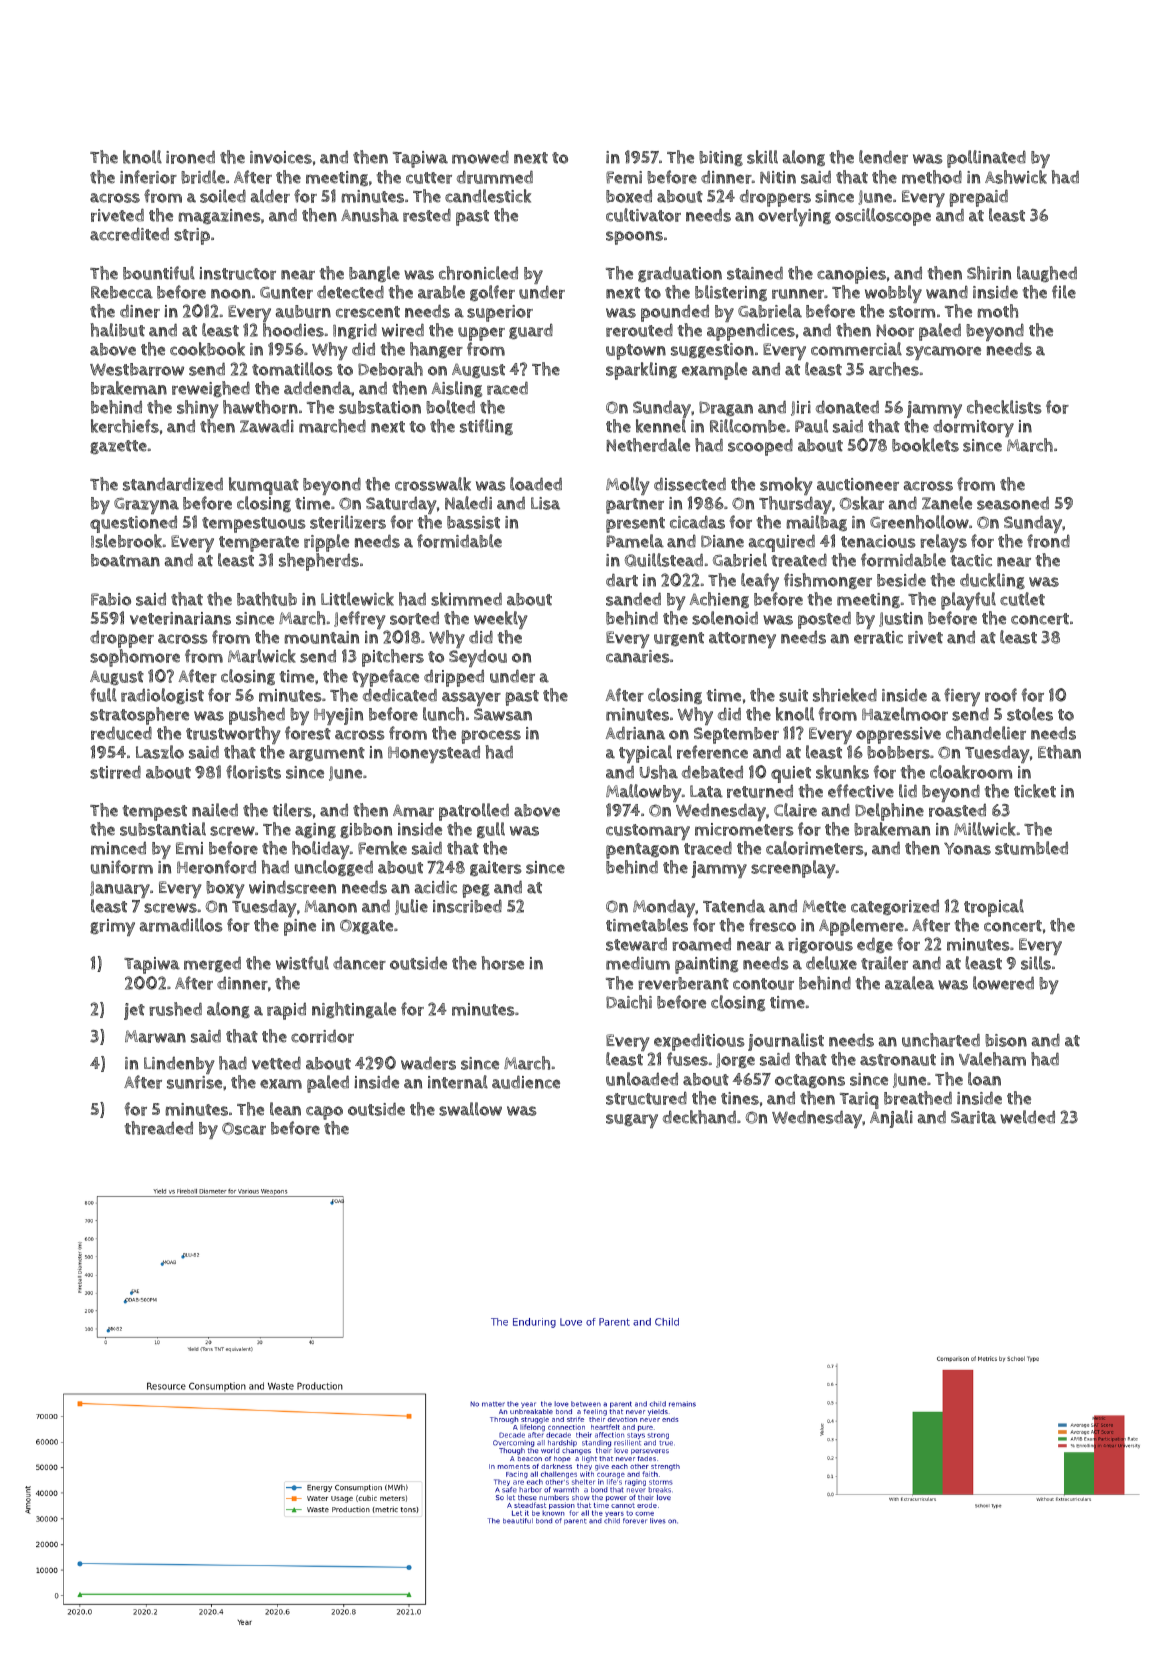  I want to click on capo, so click(324, 1113).
